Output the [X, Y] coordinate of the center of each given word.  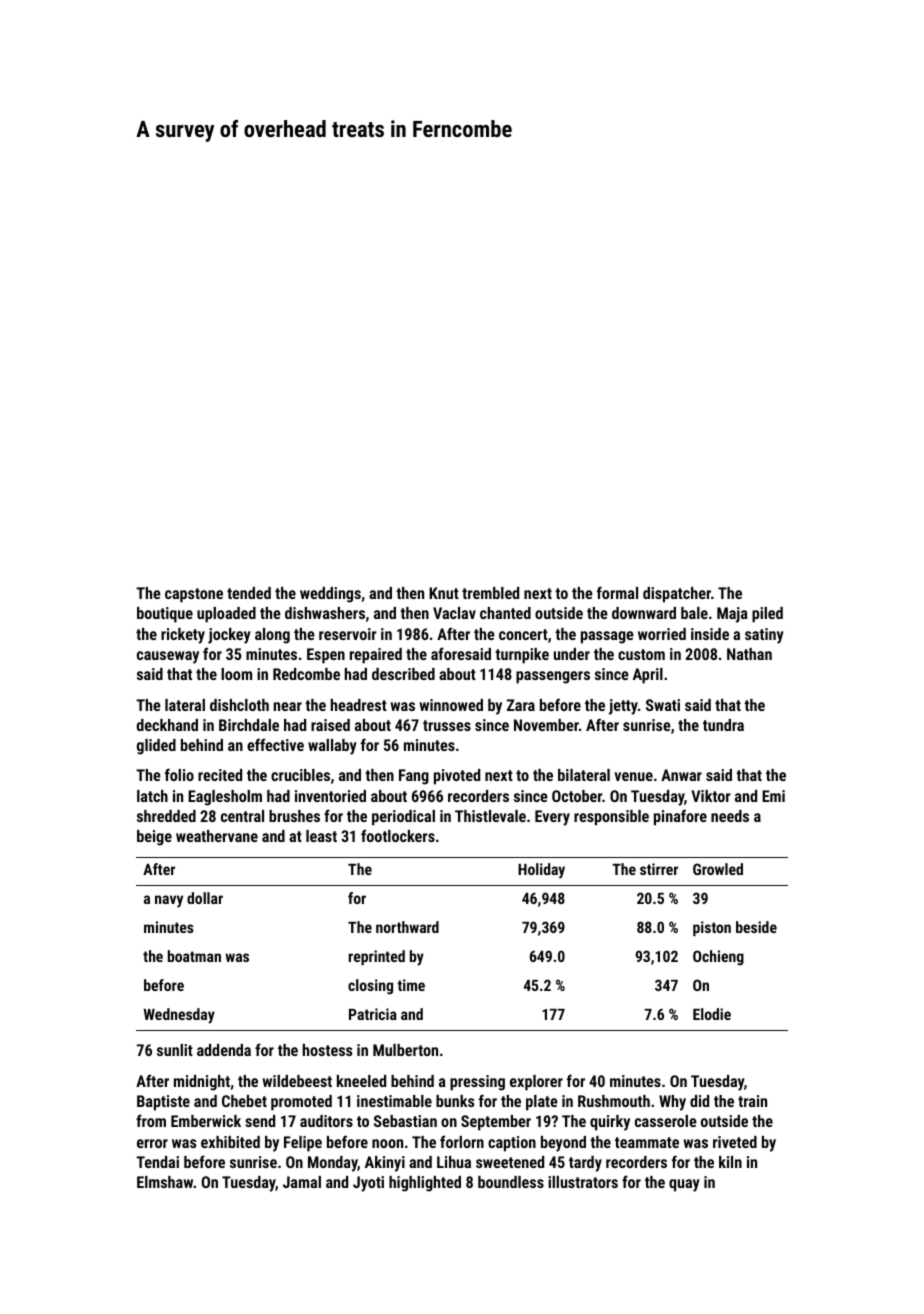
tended [249, 593]
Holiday [541, 871]
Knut [444, 593]
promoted [301, 1103]
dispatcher [677, 595]
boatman [194, 956]
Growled [718, 869]
